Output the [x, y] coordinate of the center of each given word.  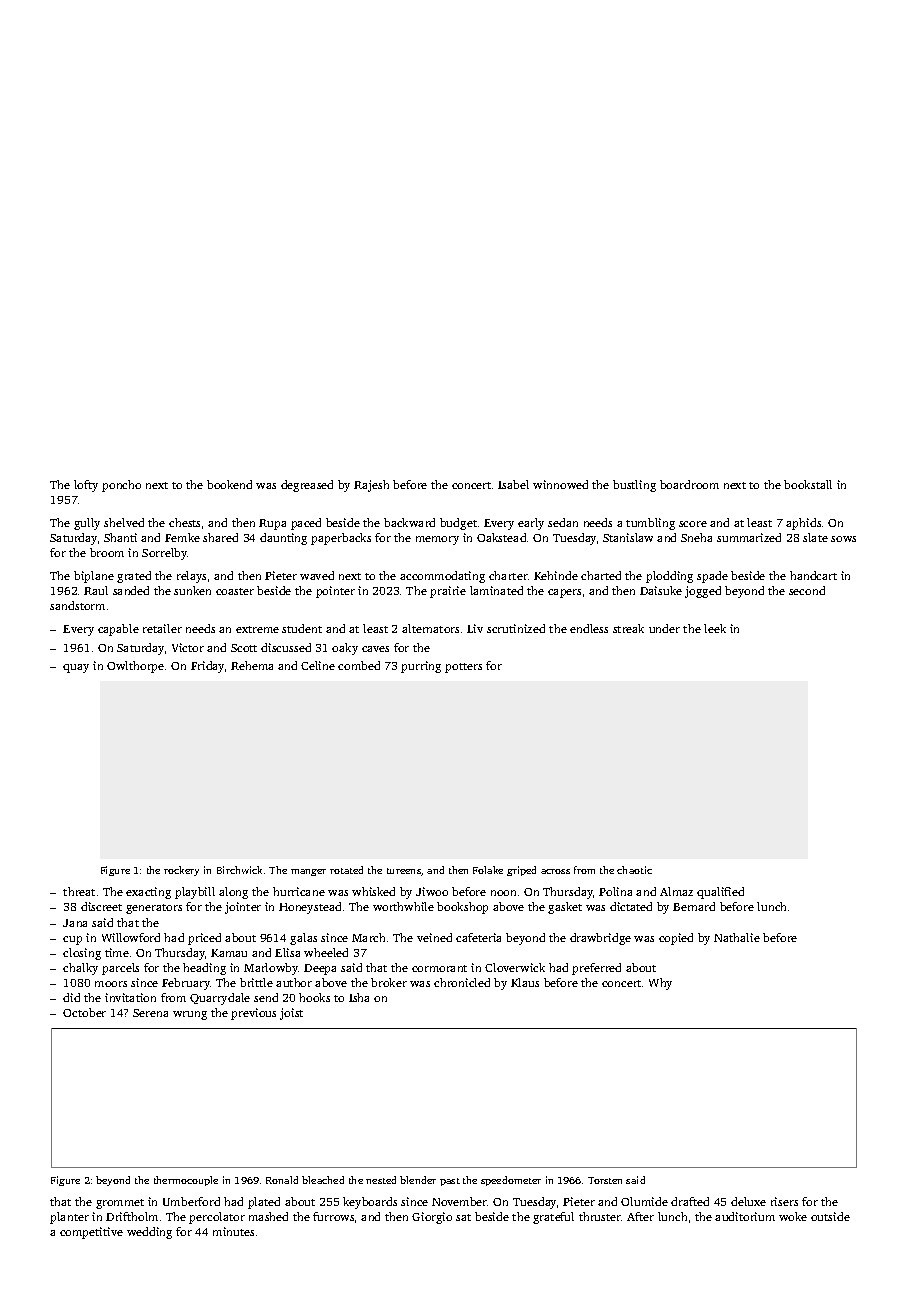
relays [191, 577]
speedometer [511, 1181]
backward [409, 522]
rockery [181, 871]
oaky [345, 649]
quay [76, 668]
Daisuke [661, 590]
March [368, 937]
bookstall [808, 484]
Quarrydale [220, 999]
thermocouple [186, 1181]
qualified [720, 893]
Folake [488, 870]
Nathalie [737, 937]
